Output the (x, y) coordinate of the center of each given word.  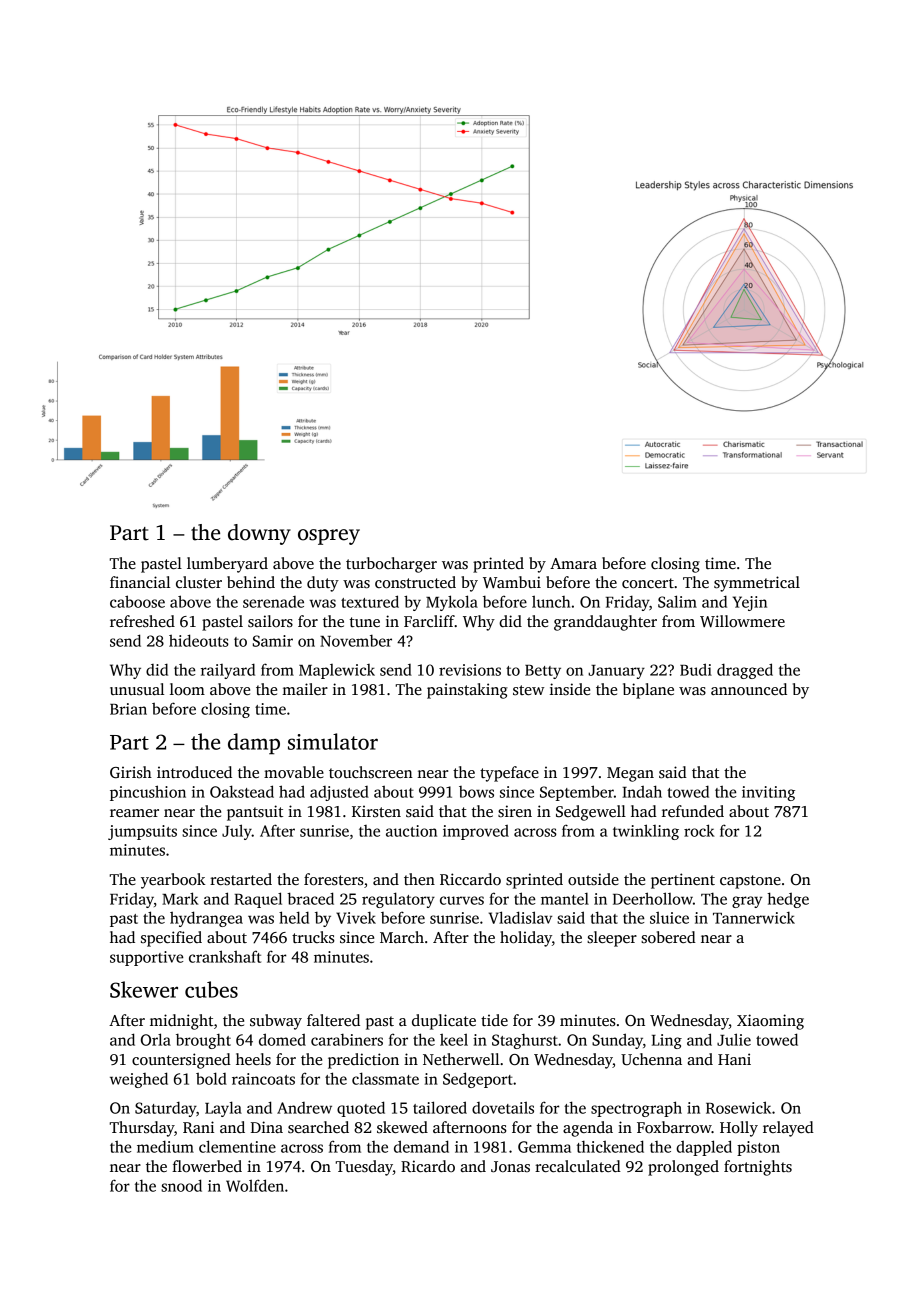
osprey (329, 537)
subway (276, 1022)
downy (259, 534)
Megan (630, 774)
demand (421, 1146)
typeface (509, 774)
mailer (305, 689)
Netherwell (461, 1059)
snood (181, 1185)
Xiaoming (770, 1022)
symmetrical (757, 584)
